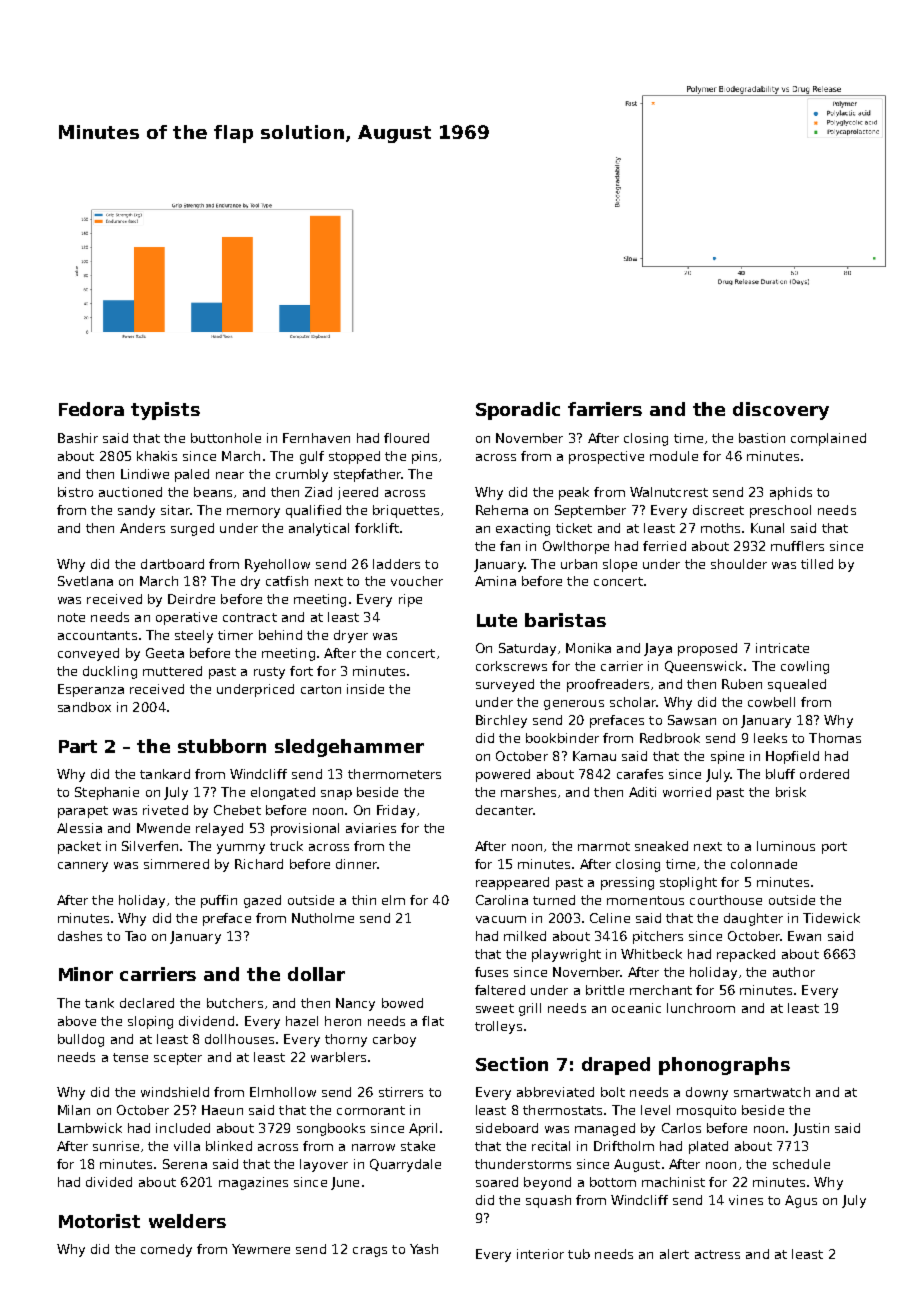 The height and width of the screenshot is (1308, 924). I want to click on surveyed, so click(505, 685).
